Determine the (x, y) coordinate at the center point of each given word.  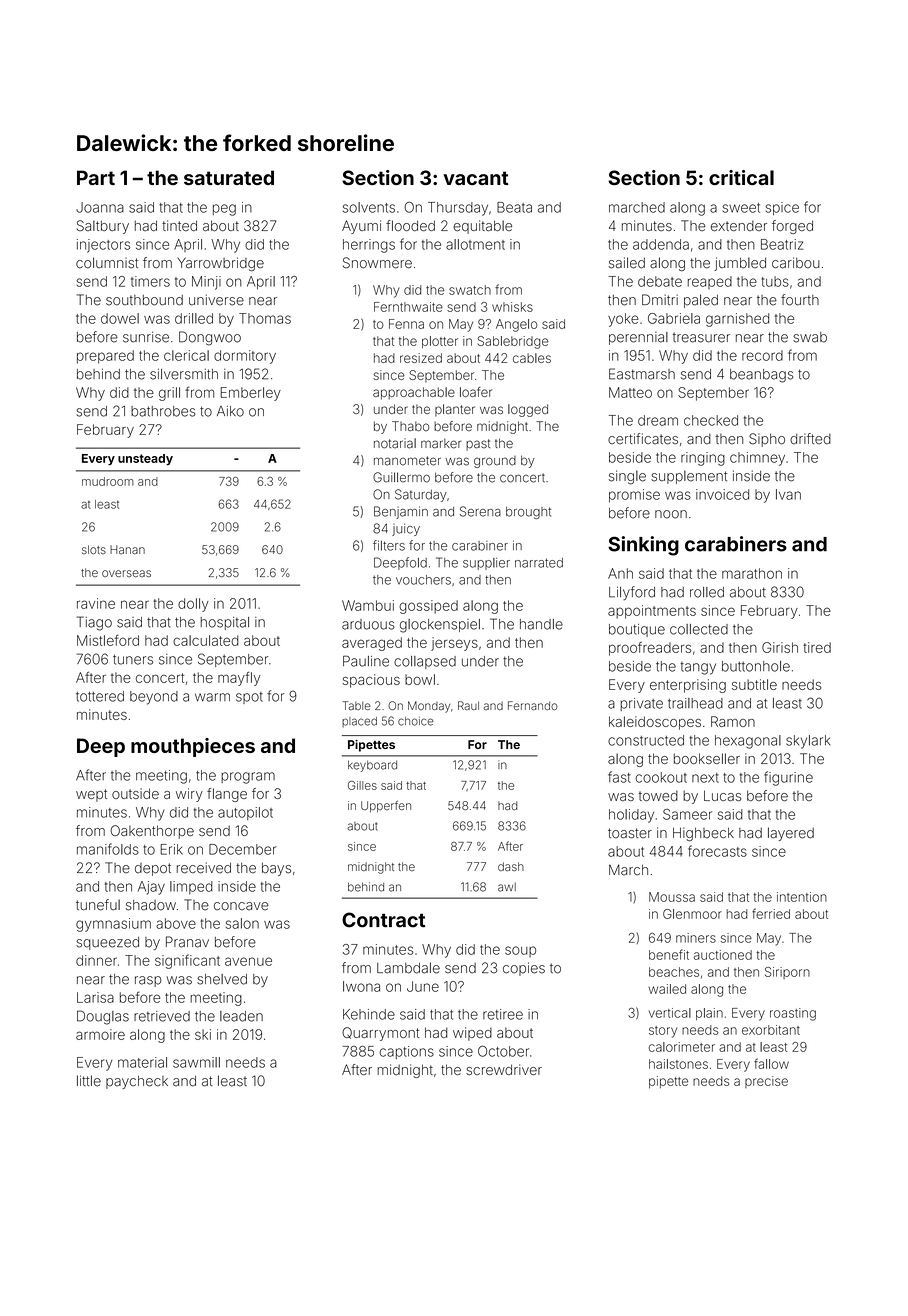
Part (96, 177)
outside (135, 793)
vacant (476, 178)
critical (741, 177)
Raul (468, 705)
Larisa (95, 997)
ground (495, 462)
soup (520, 951)
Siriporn (787, 973)
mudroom (108, 481)
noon (671, 514)
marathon (752, 573)
